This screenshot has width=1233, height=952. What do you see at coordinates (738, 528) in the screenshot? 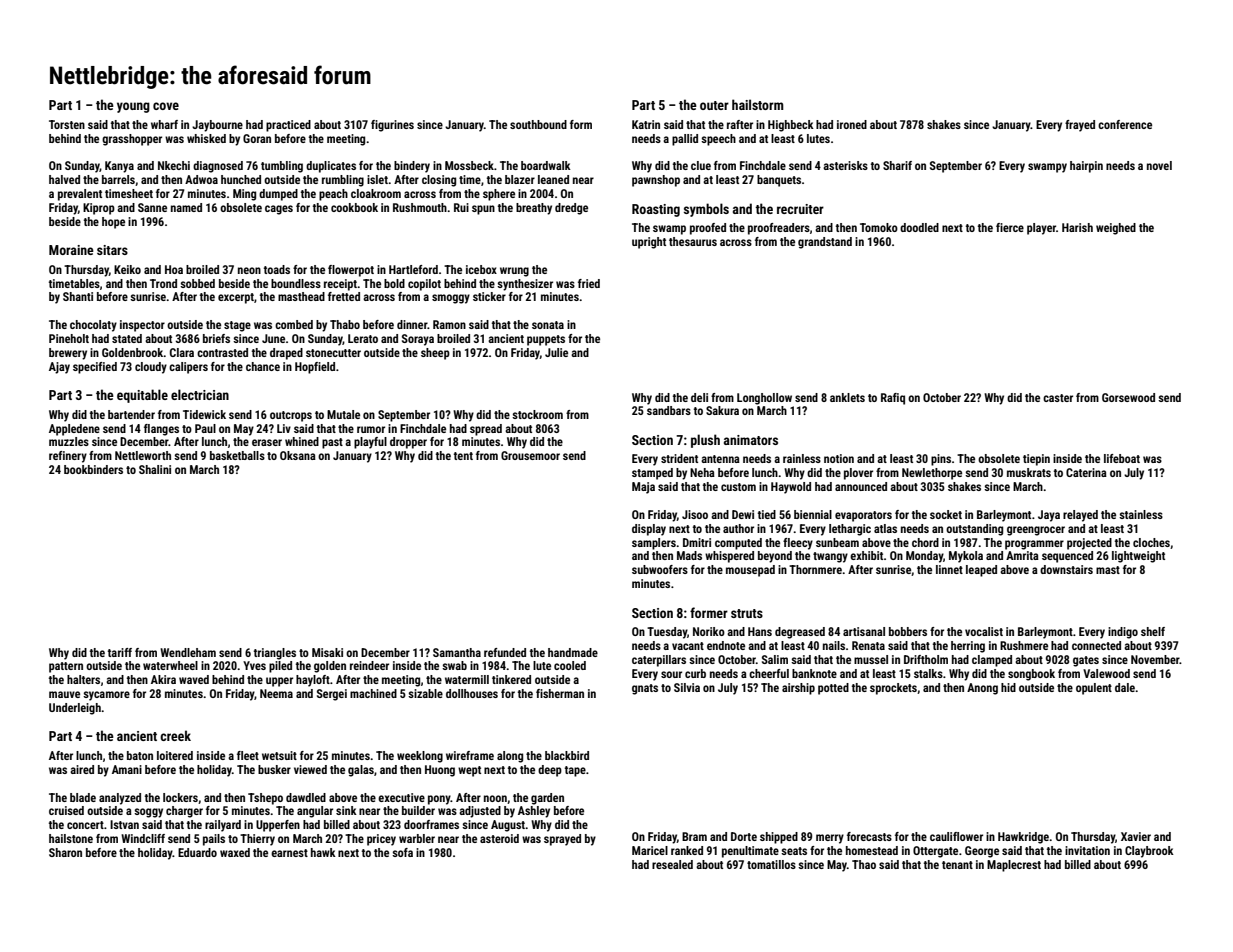
I see `author` at bounding box center [738, 528].
